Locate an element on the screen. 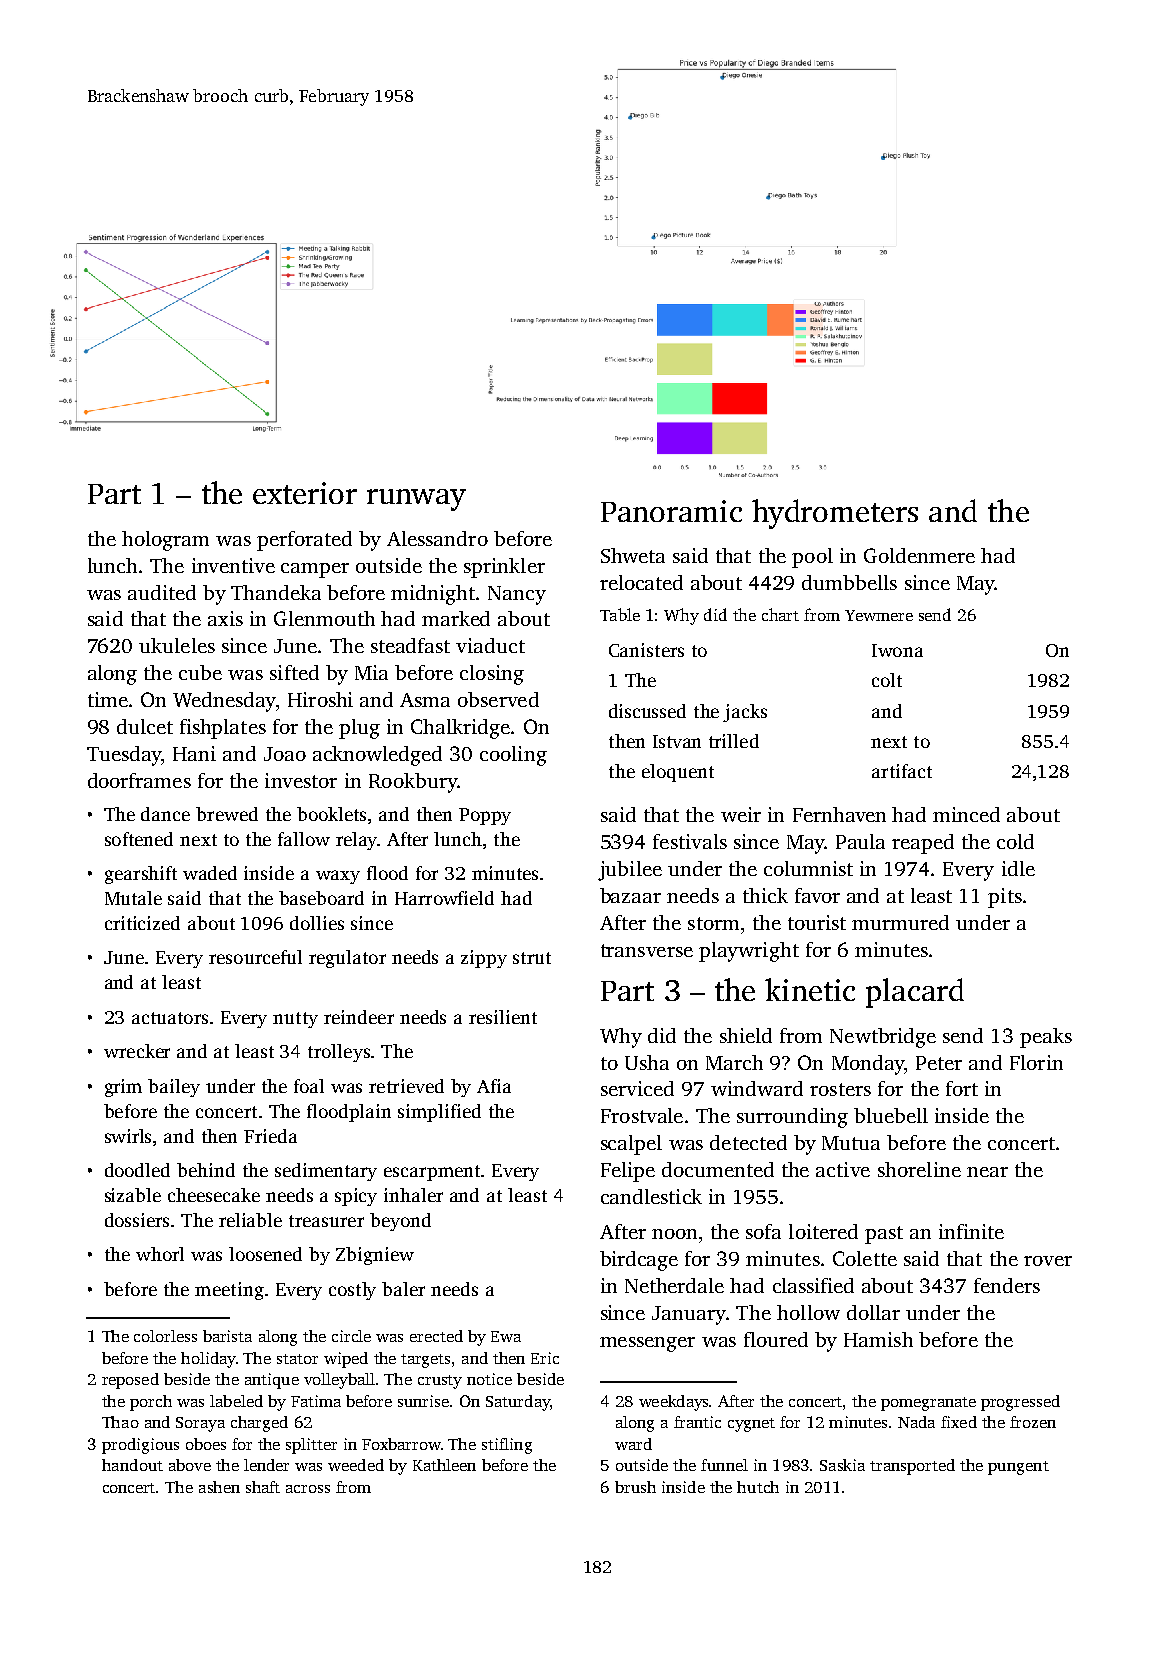 This screenshot has width=1165, height=1654. detected is located at coordinates (748, 1142).
